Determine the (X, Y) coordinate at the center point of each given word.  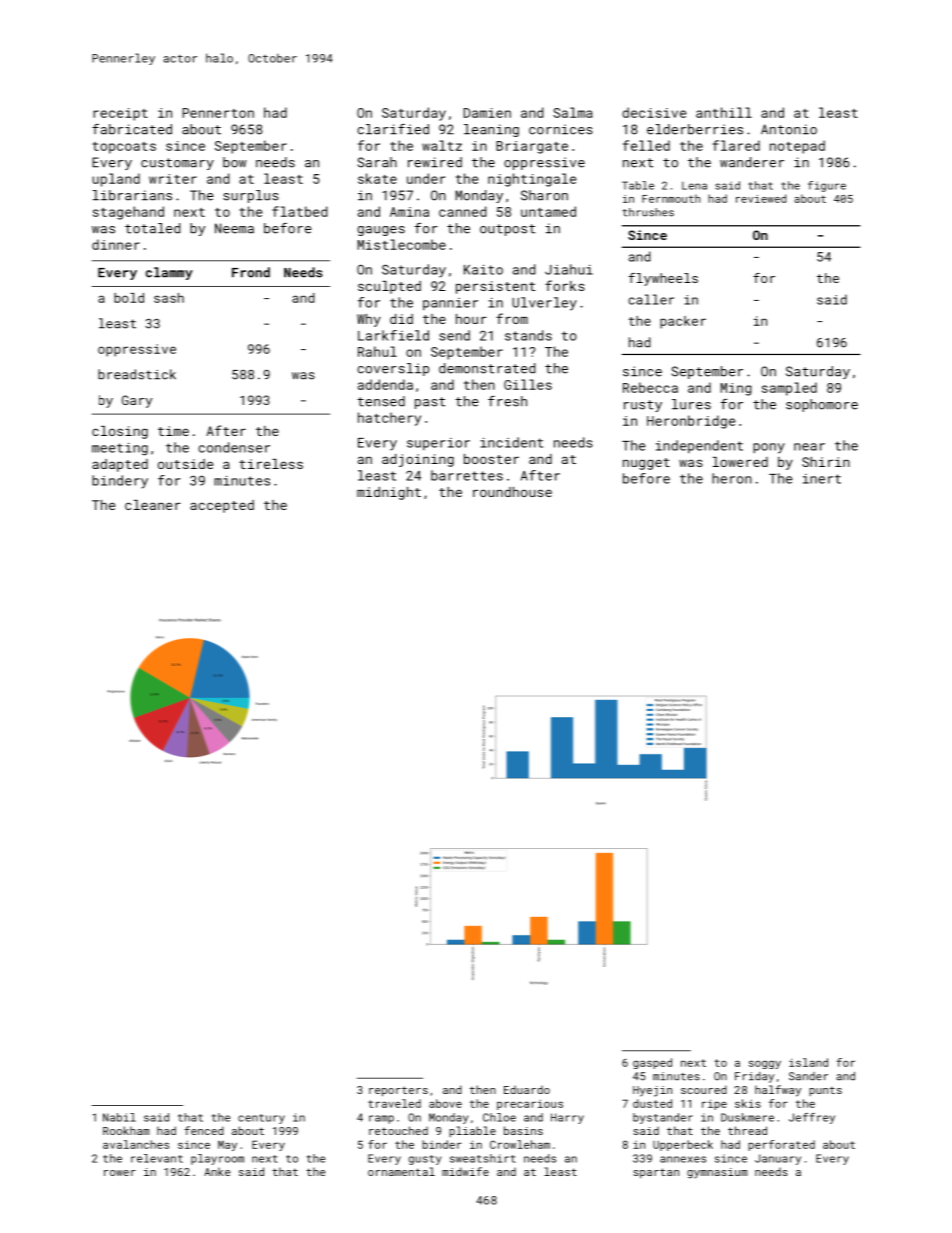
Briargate (532, 147)
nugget (646, 464)
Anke (217, 1172)
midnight (389, 493)
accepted (222, 506)
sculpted (389, 287)
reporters (398, 1091)
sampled (789, 389)
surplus (251, 196)
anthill (724, 112)
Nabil (119, 1117)
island (808, 1062)
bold (129, 298)
